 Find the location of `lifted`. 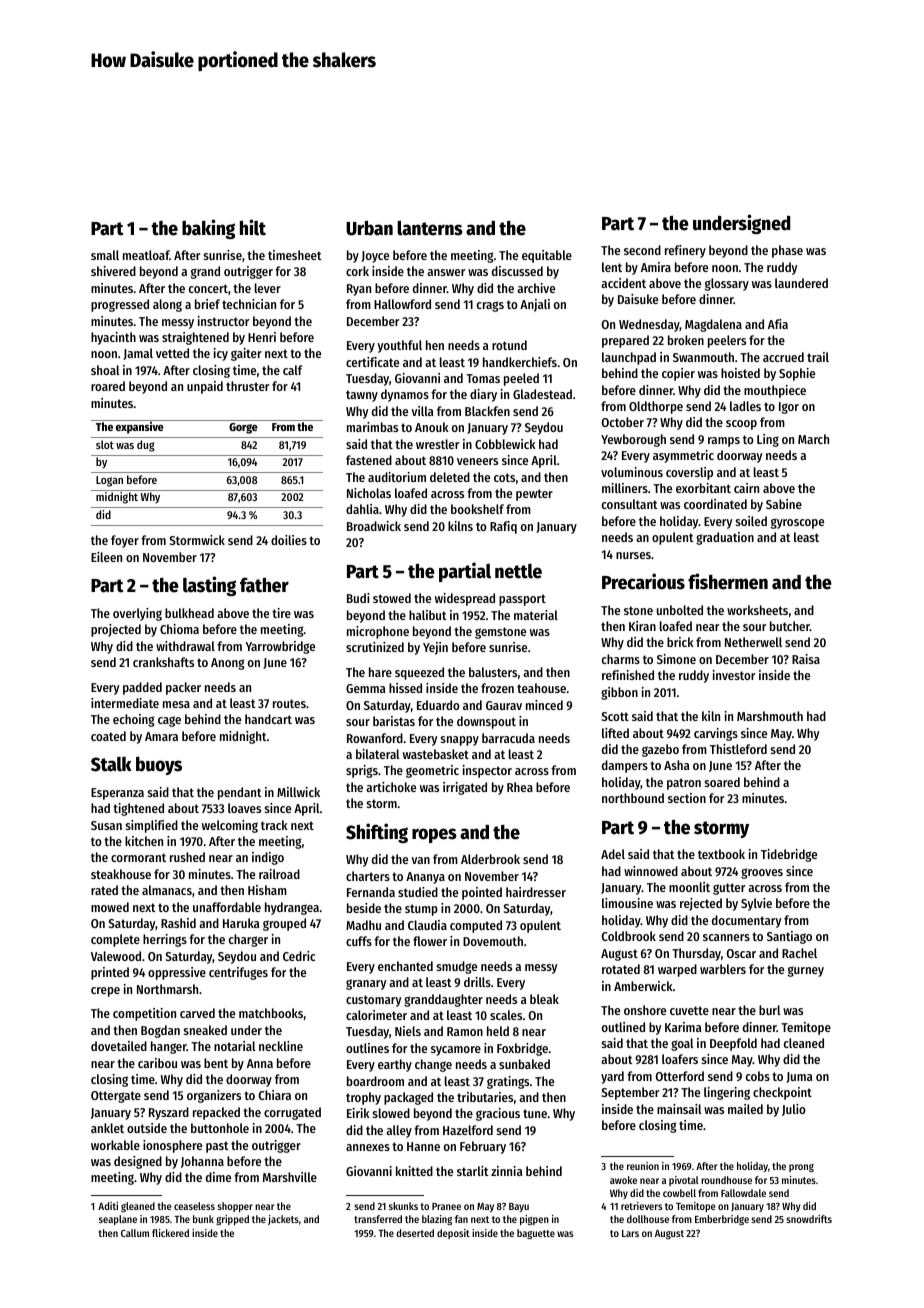

lifted is located at coordinates (615, 733).
